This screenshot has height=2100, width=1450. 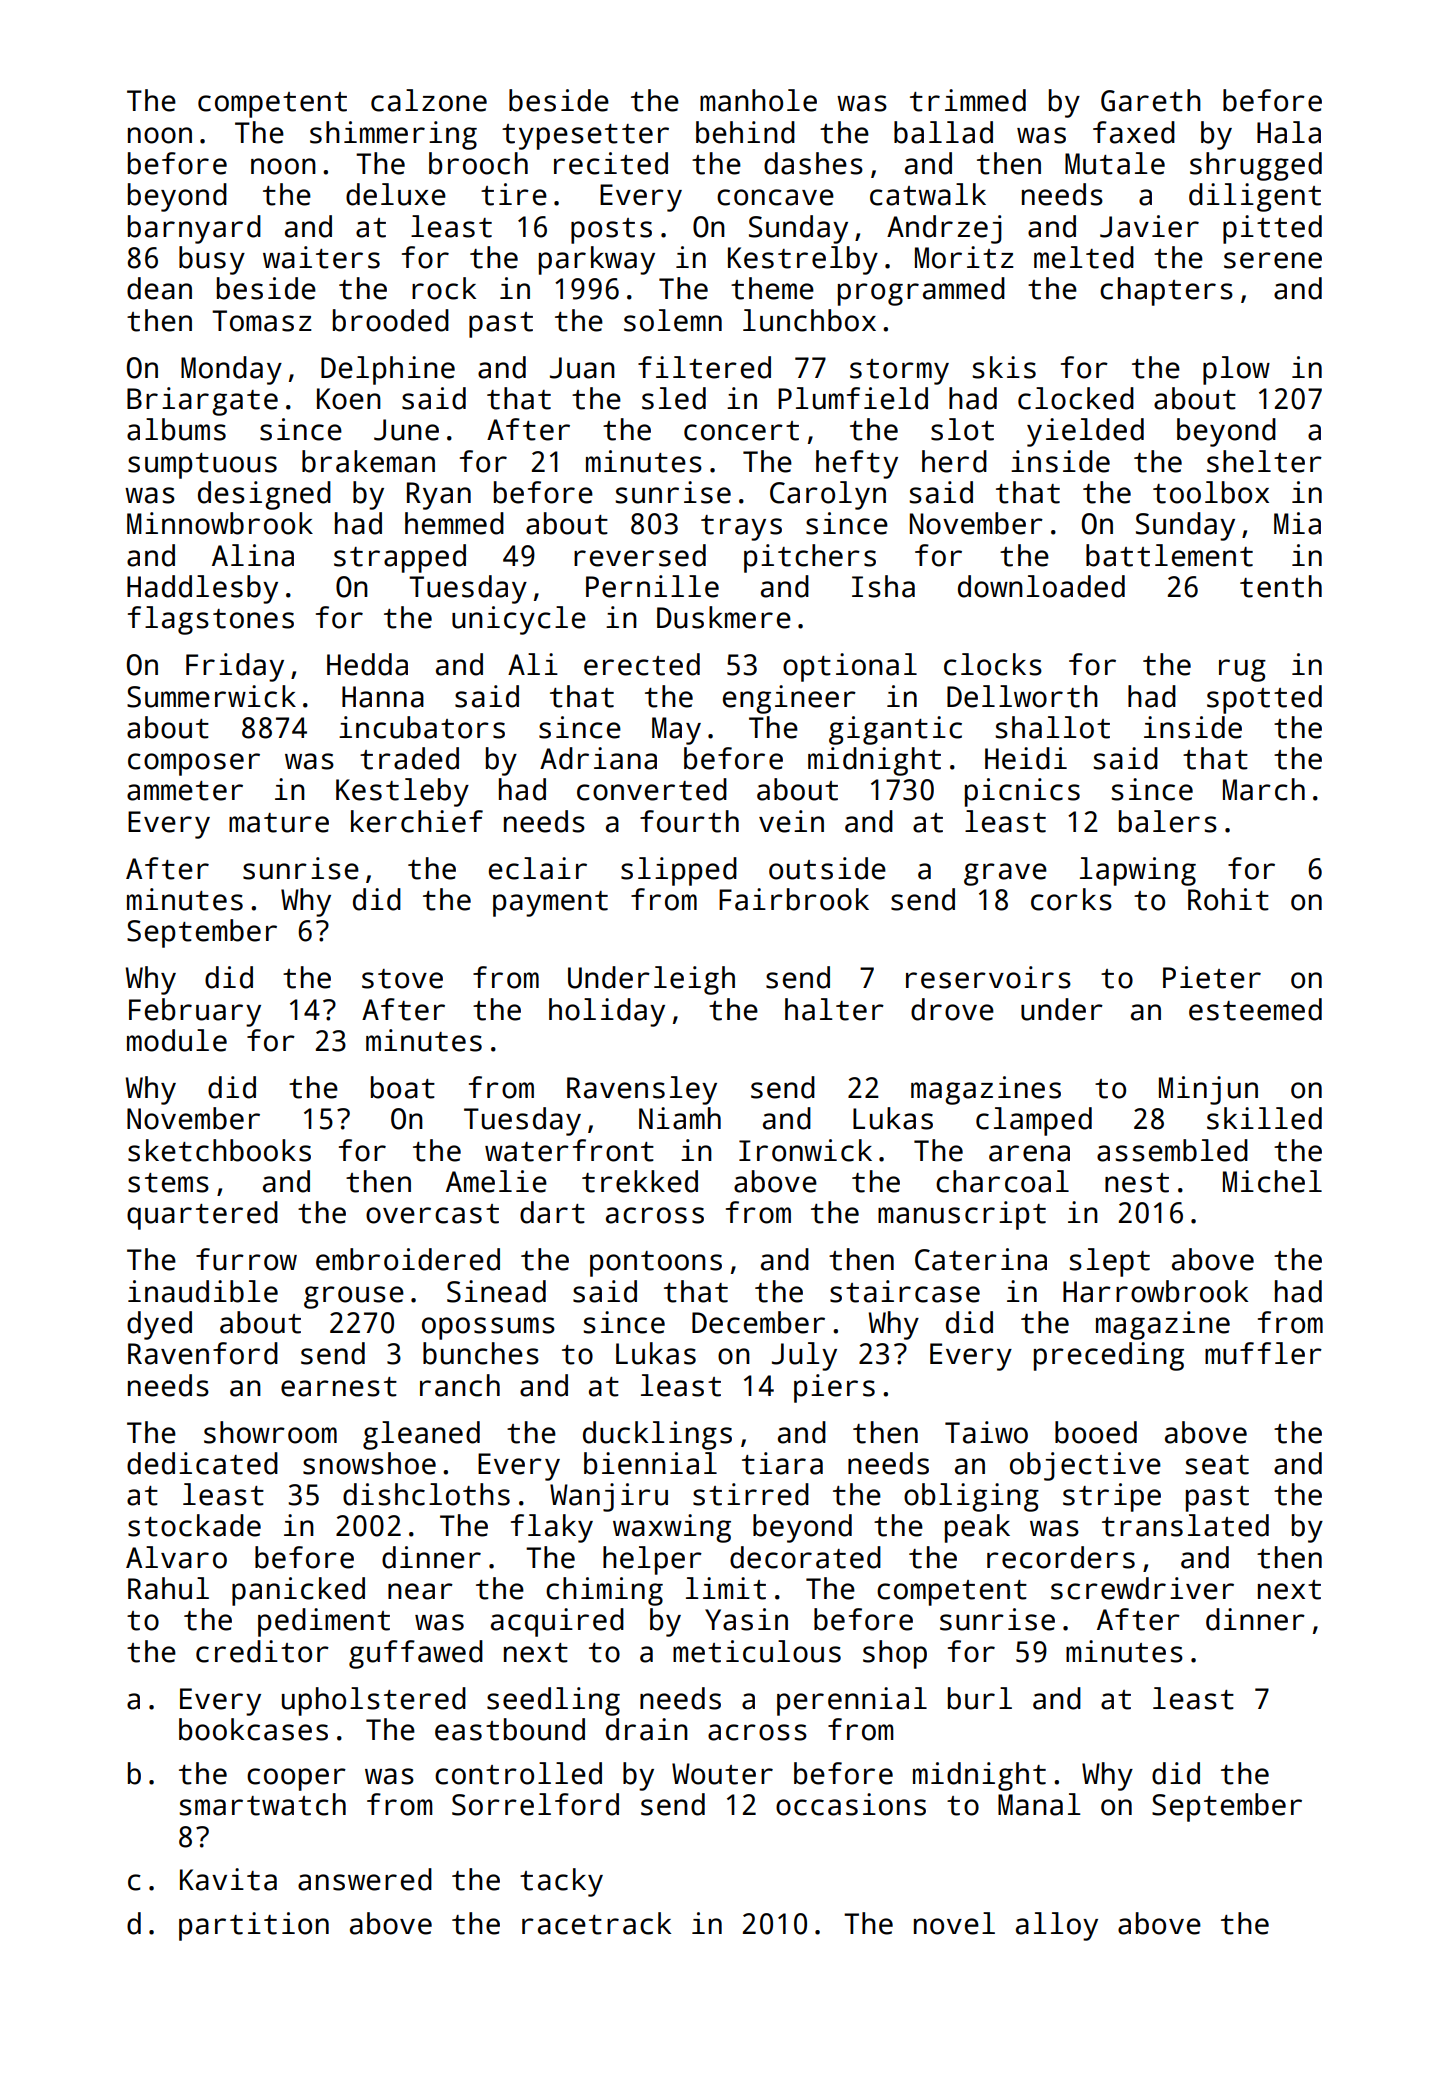 What do you see at coordinates (954, 1923) in the screenshot?
I see `novel` at bounding box center [954, 1923].
